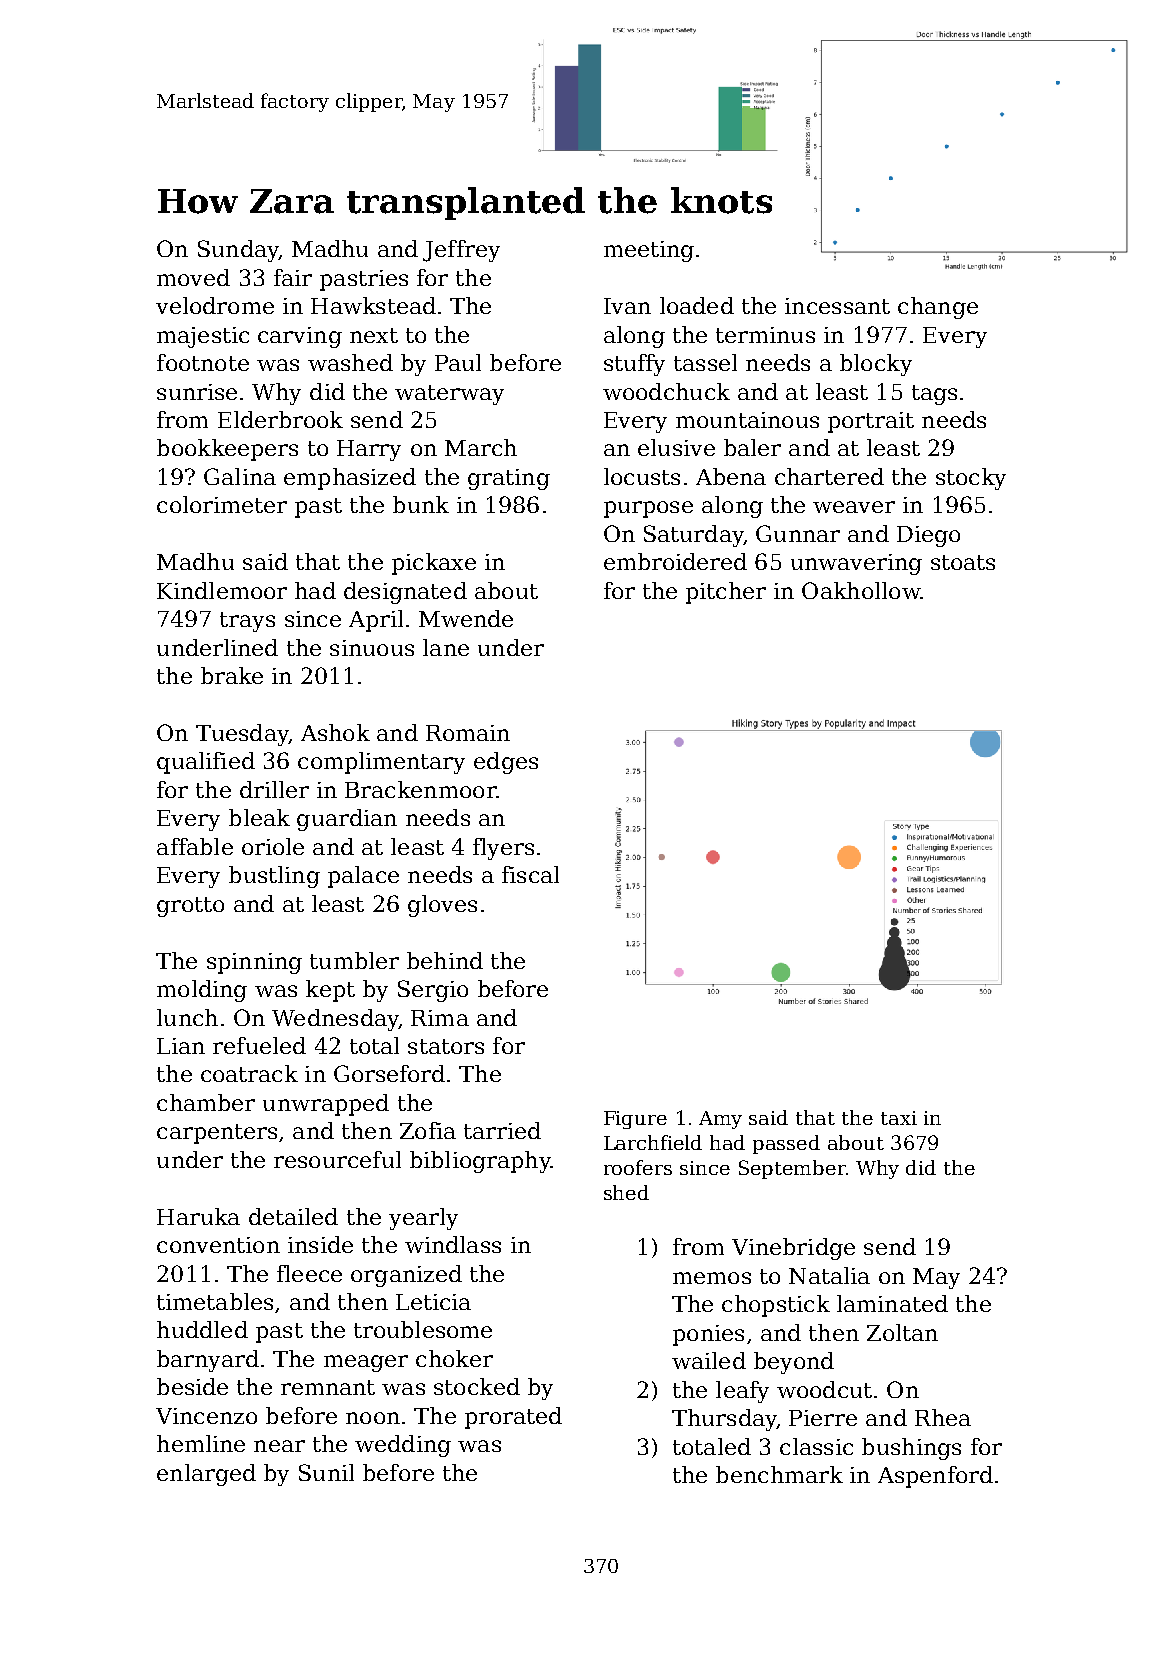  I want to click on Sunil, so click(326, 1472).
